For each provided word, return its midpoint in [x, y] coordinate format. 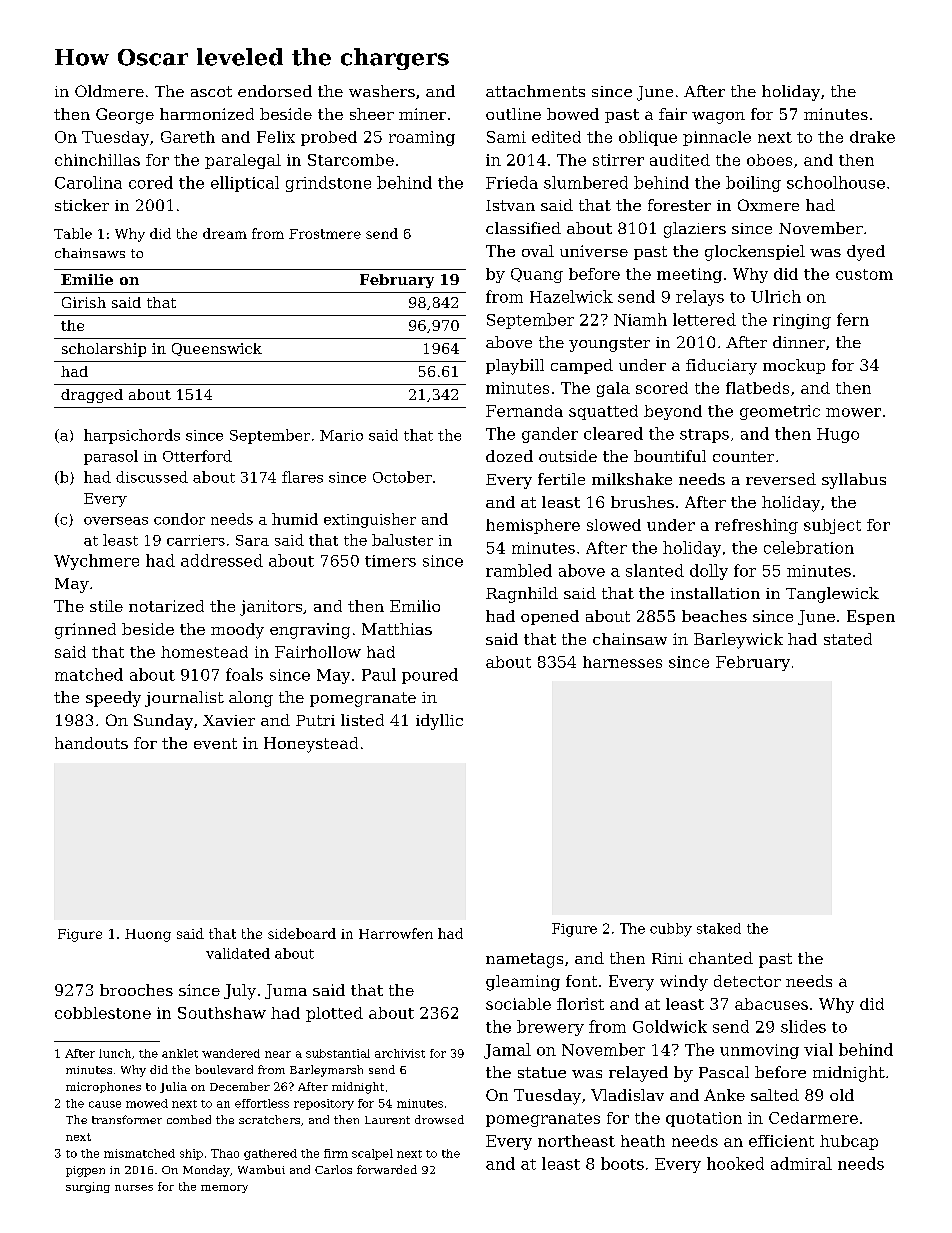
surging [88, 1187]
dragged [92, 396]
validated [238, 953]
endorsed [275, 91]
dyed [866, 253]
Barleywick [738, 641]
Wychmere [96, 562]
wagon [718, 118]
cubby [671, 930]
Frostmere [325, 234]
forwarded [387, 1169]
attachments [535, 91]
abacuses [771, 1004]
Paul [379, 674]
